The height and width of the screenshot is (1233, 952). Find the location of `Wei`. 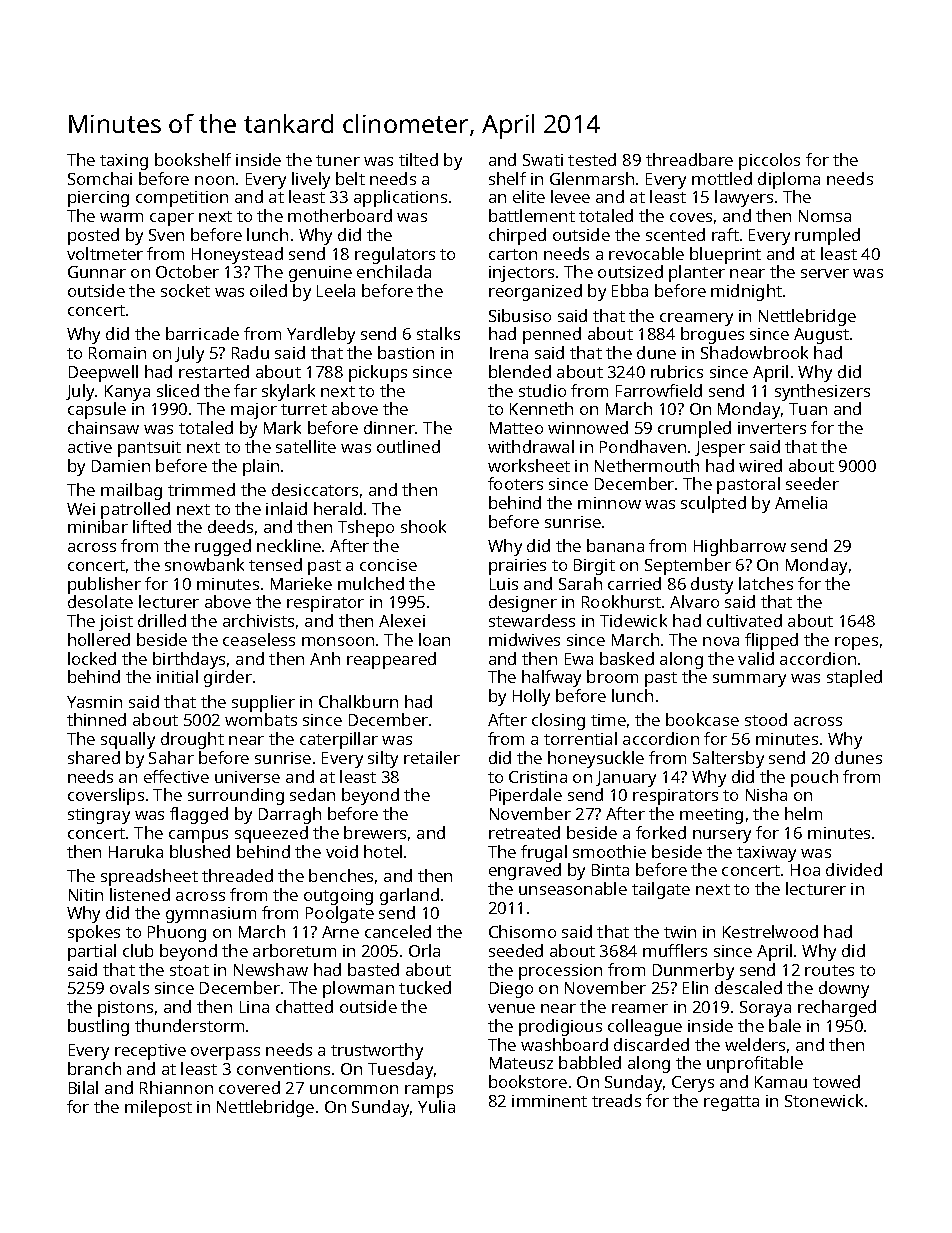

Wei is located at coordinates (81, 509).
